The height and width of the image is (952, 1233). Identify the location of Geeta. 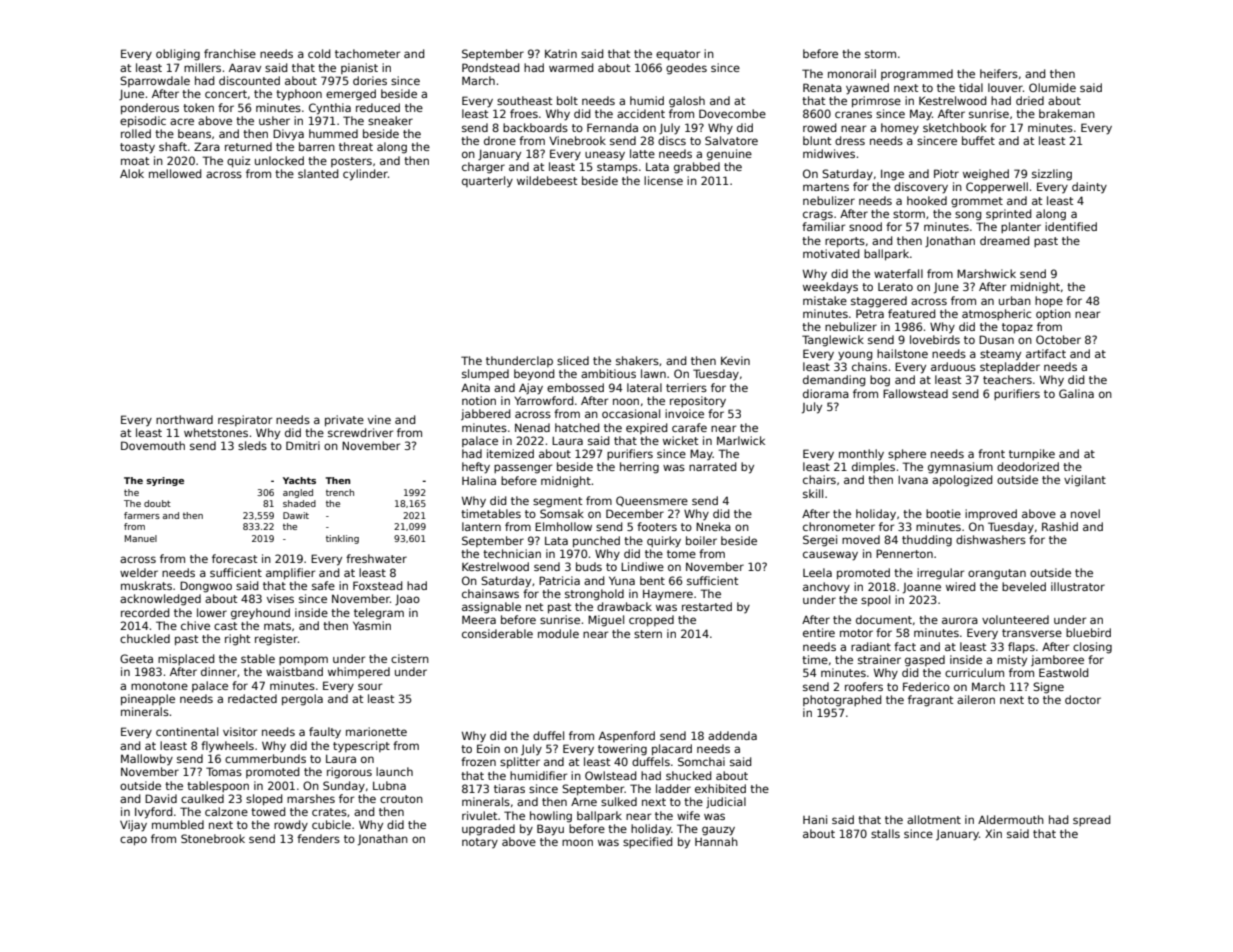
(136, 658).
